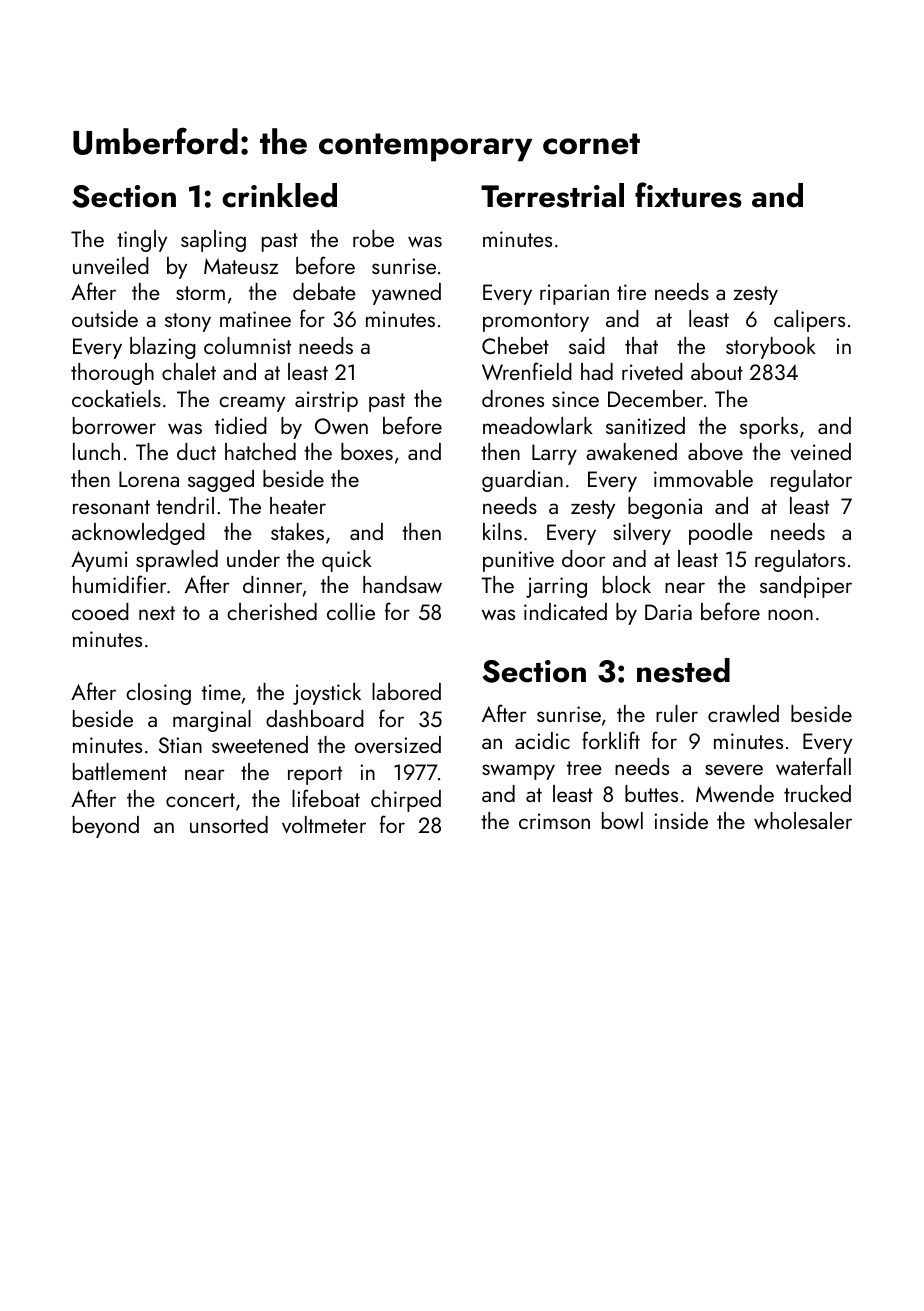  Describe the element at coordinates (112, 374) in the image. I see `thorough` at that location.
